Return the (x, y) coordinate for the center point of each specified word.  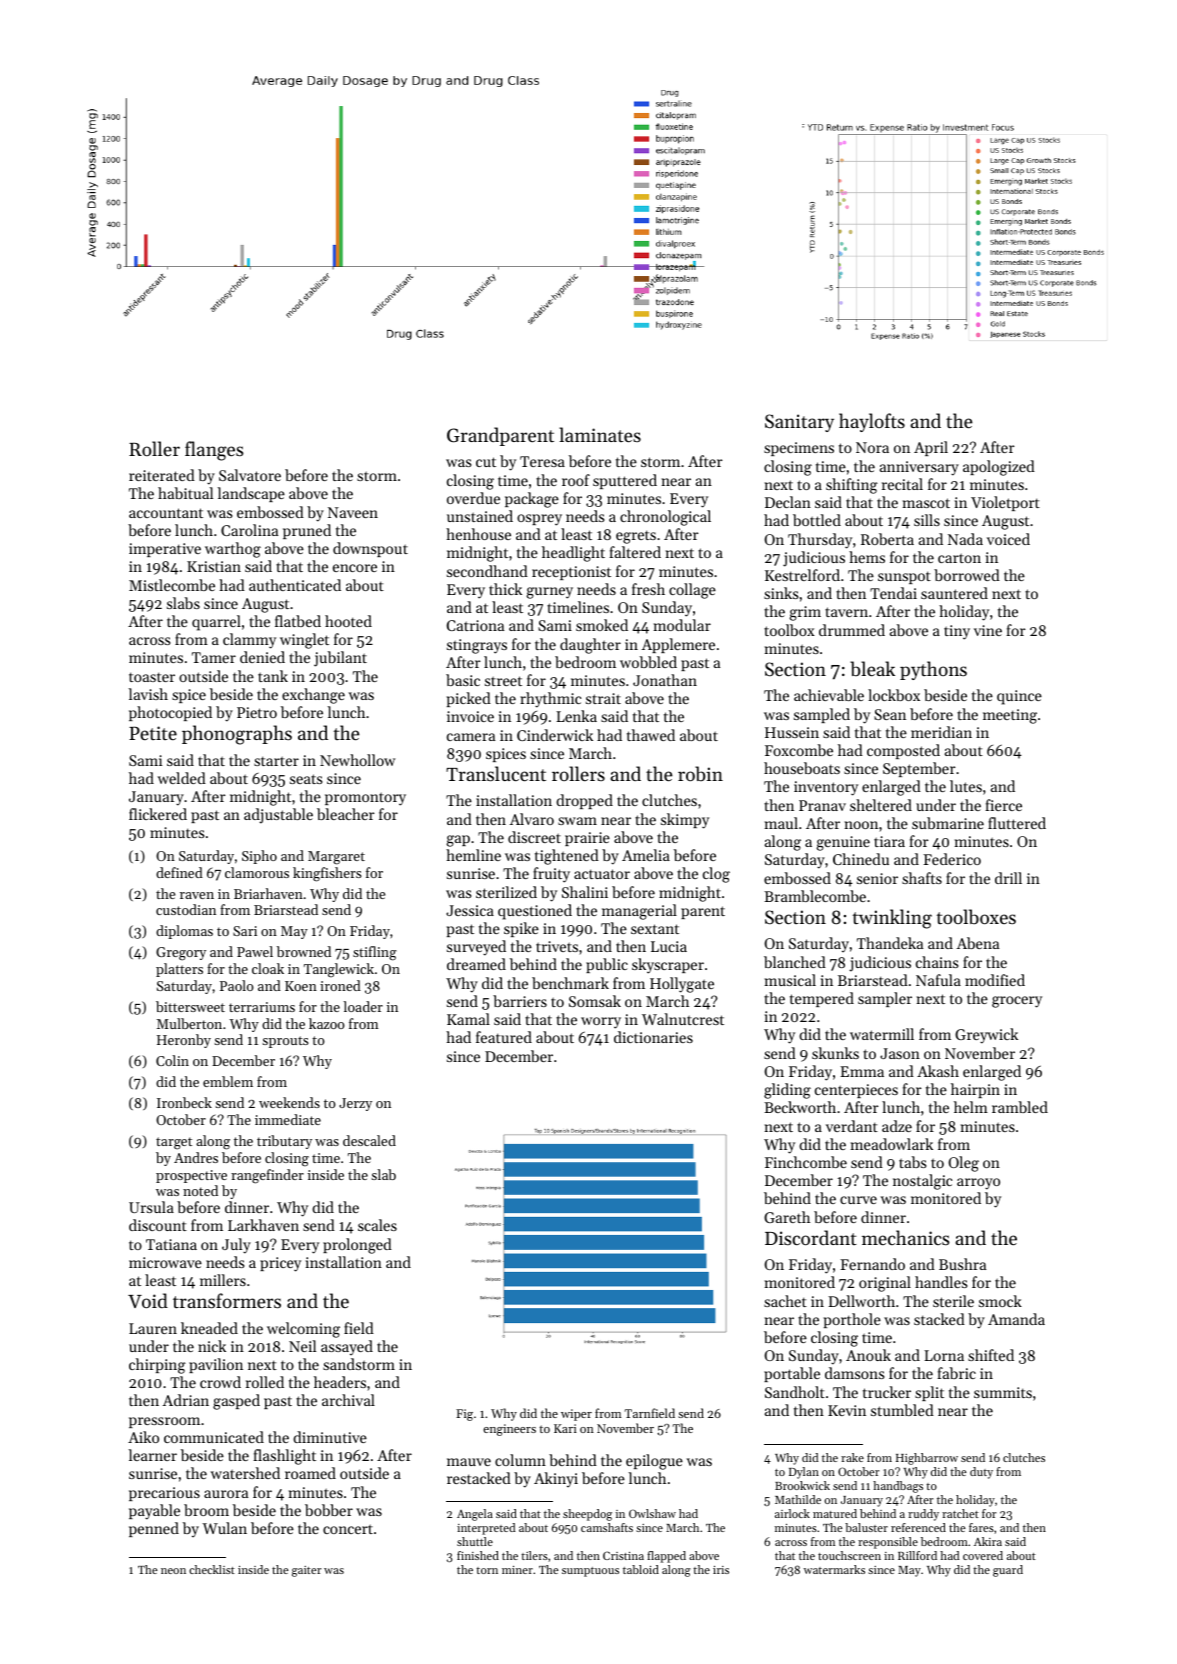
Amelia (646, 855)
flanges (214, 451)
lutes (966, 786)
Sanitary (799, 423)
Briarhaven (268, 893)
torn (487, 1570)
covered (983, 1555)
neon (173, 1571)
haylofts (872, 422)
